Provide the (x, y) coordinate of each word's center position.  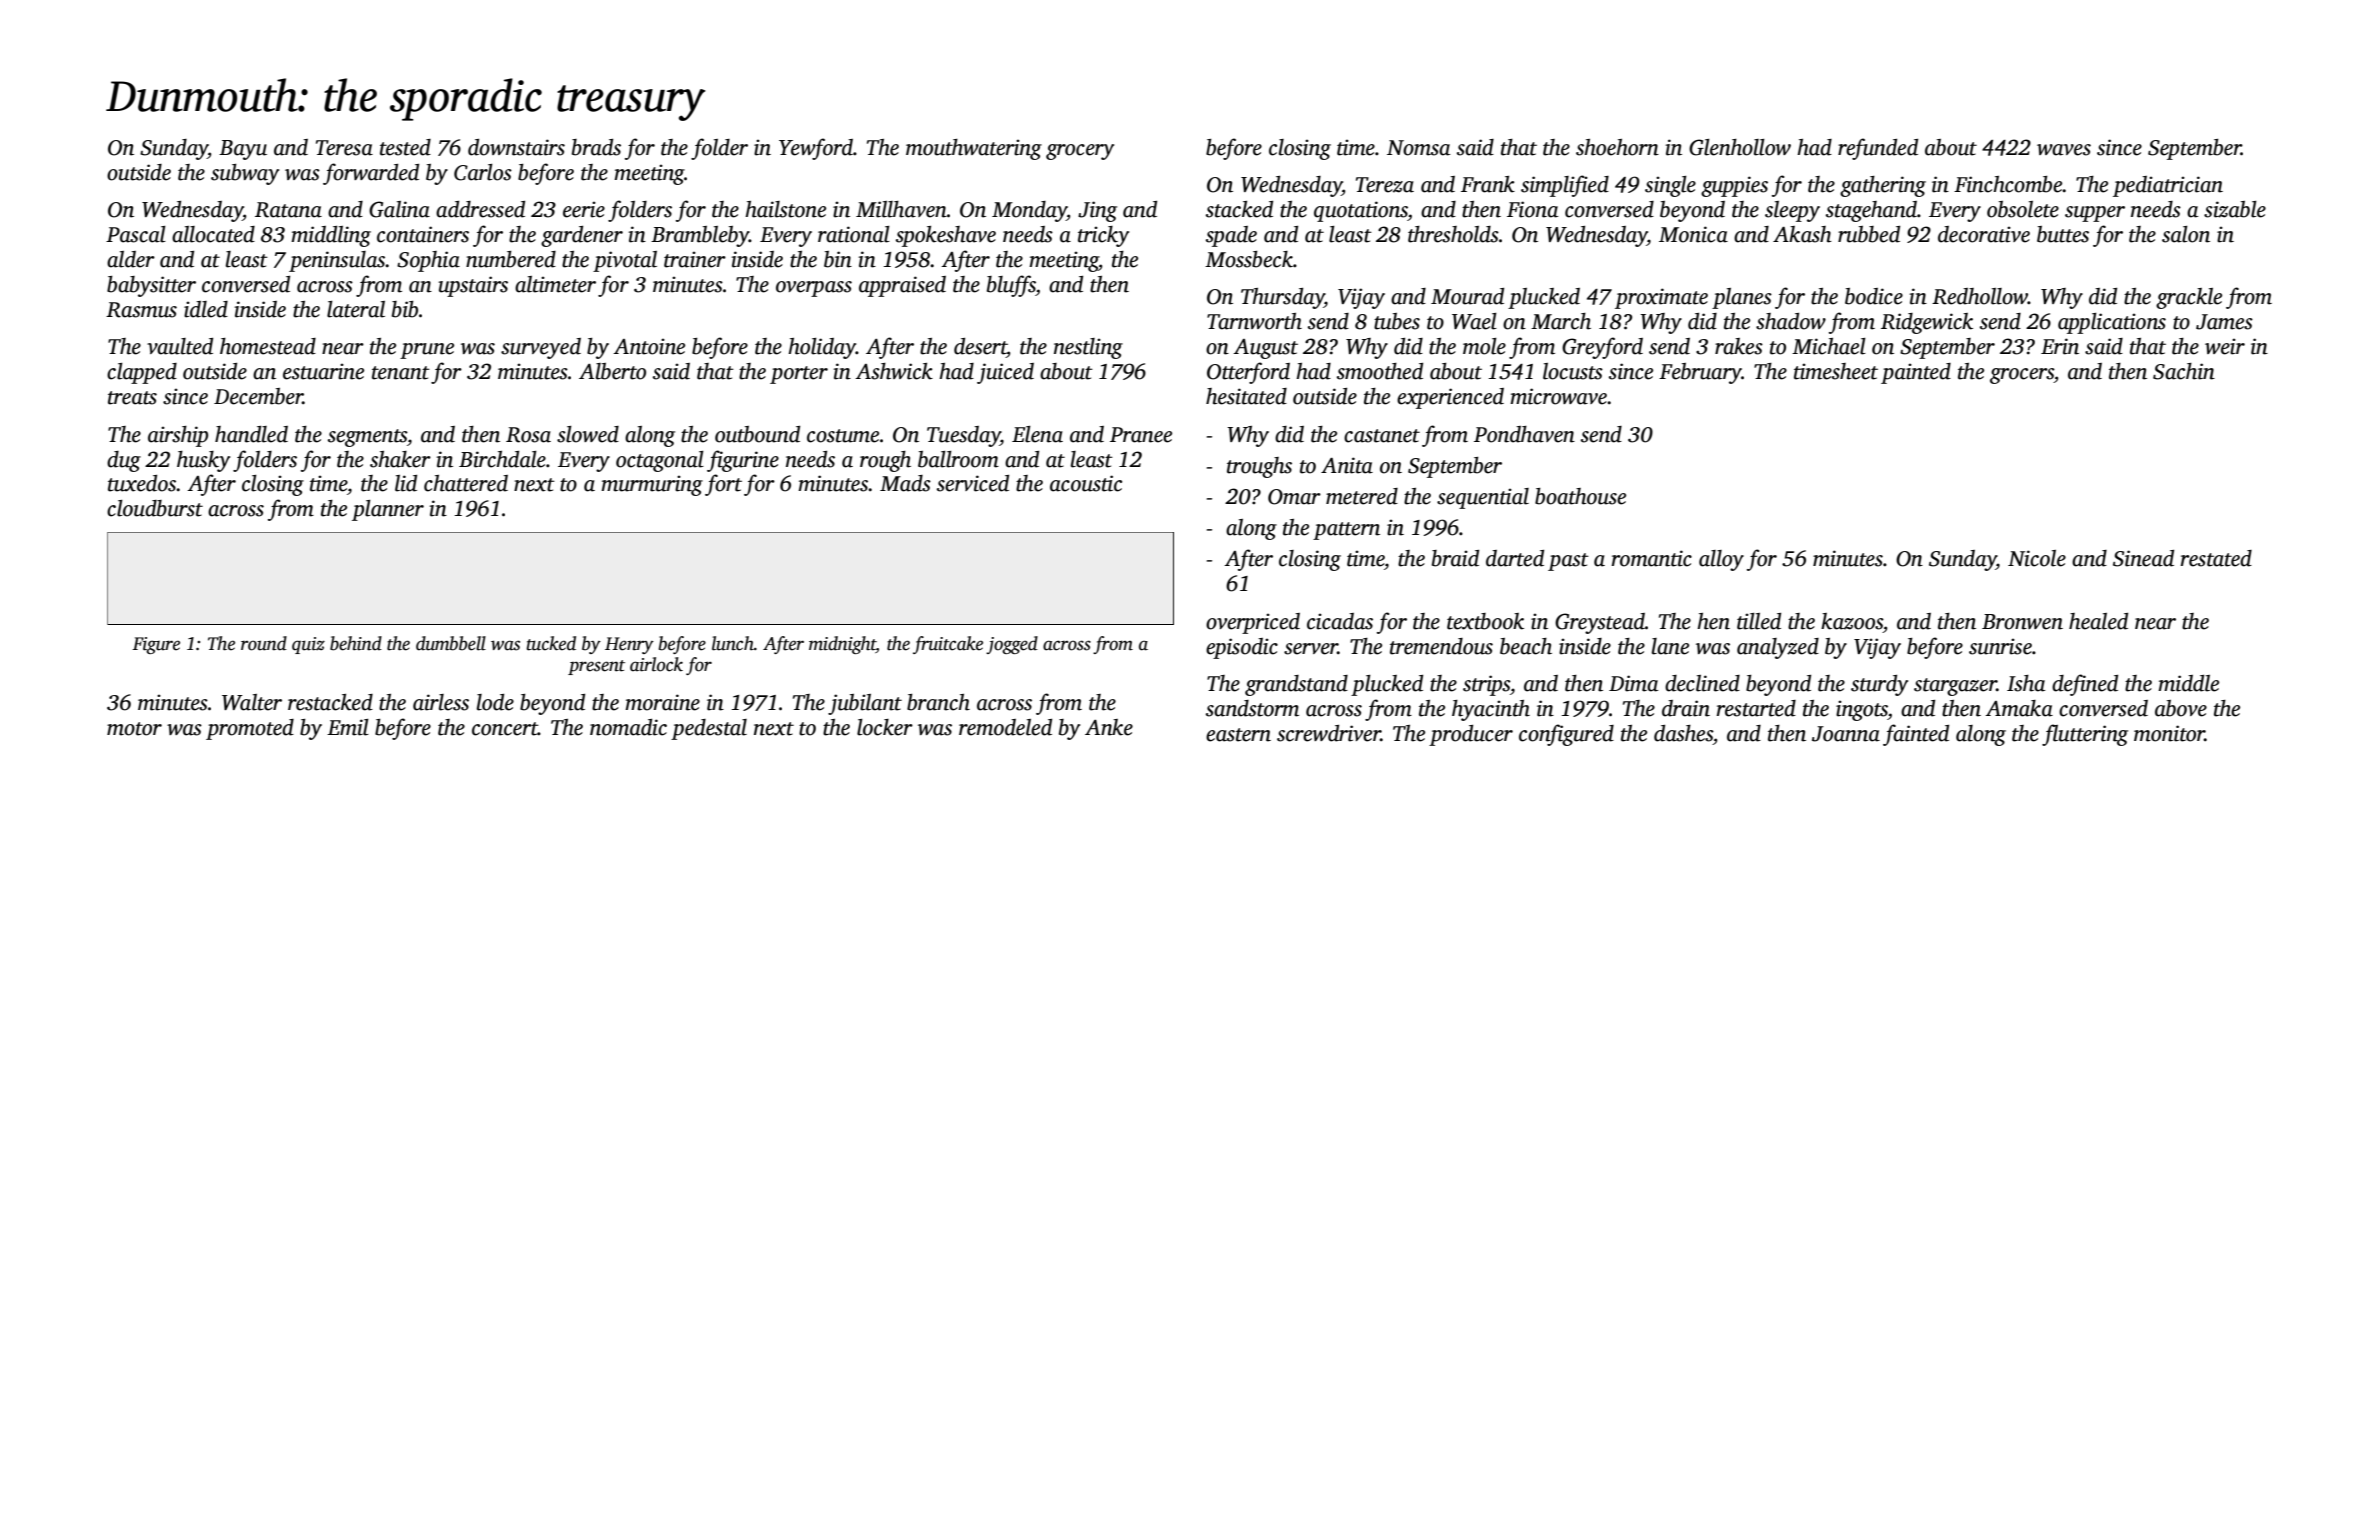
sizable (2235, 209)
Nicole (2037, 558)
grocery (1080, 152)
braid (1455, 558)
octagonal (660, 461)
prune (427, 351)
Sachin (2184, 371)
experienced (1450, 398)
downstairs (516, 147)
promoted (250, 729)
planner (388, 510)
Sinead (2143, 558)
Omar (1294, 497)
